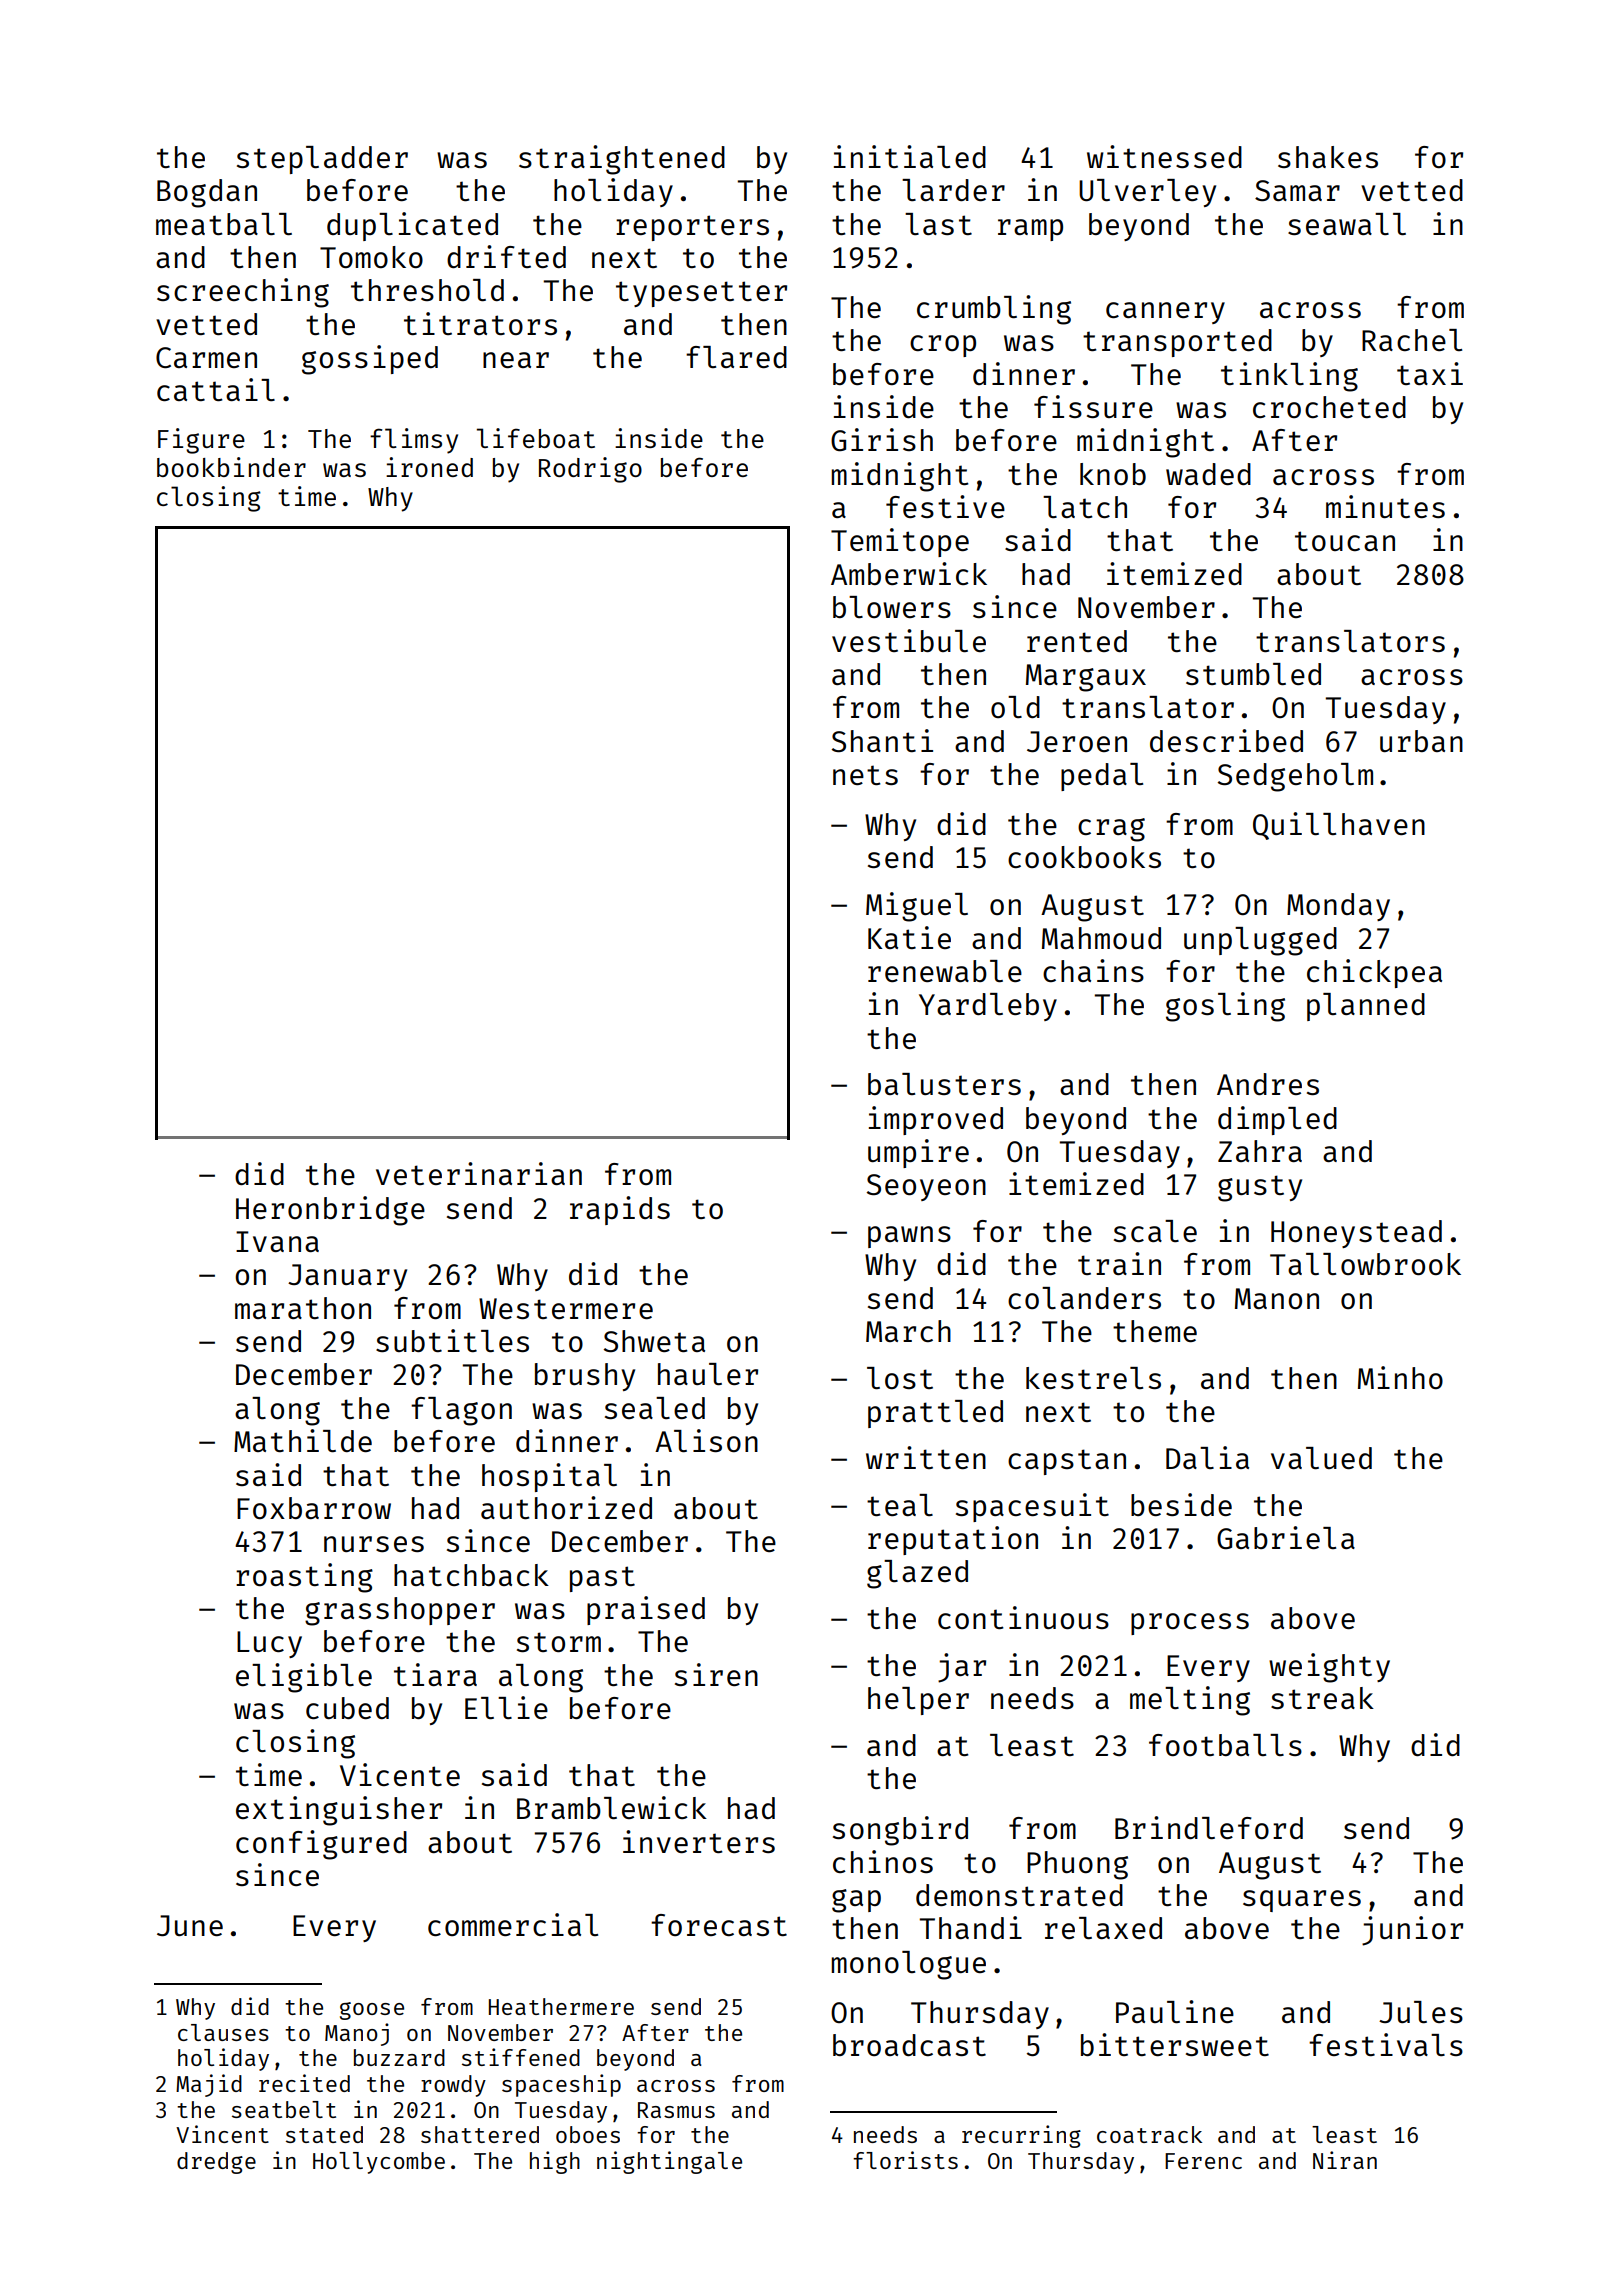 Image resolution: width=1620 pixels, height=2292 pixels. Describe the element at coordinates (304, 2083) in the page. I see `recited` at that location.
